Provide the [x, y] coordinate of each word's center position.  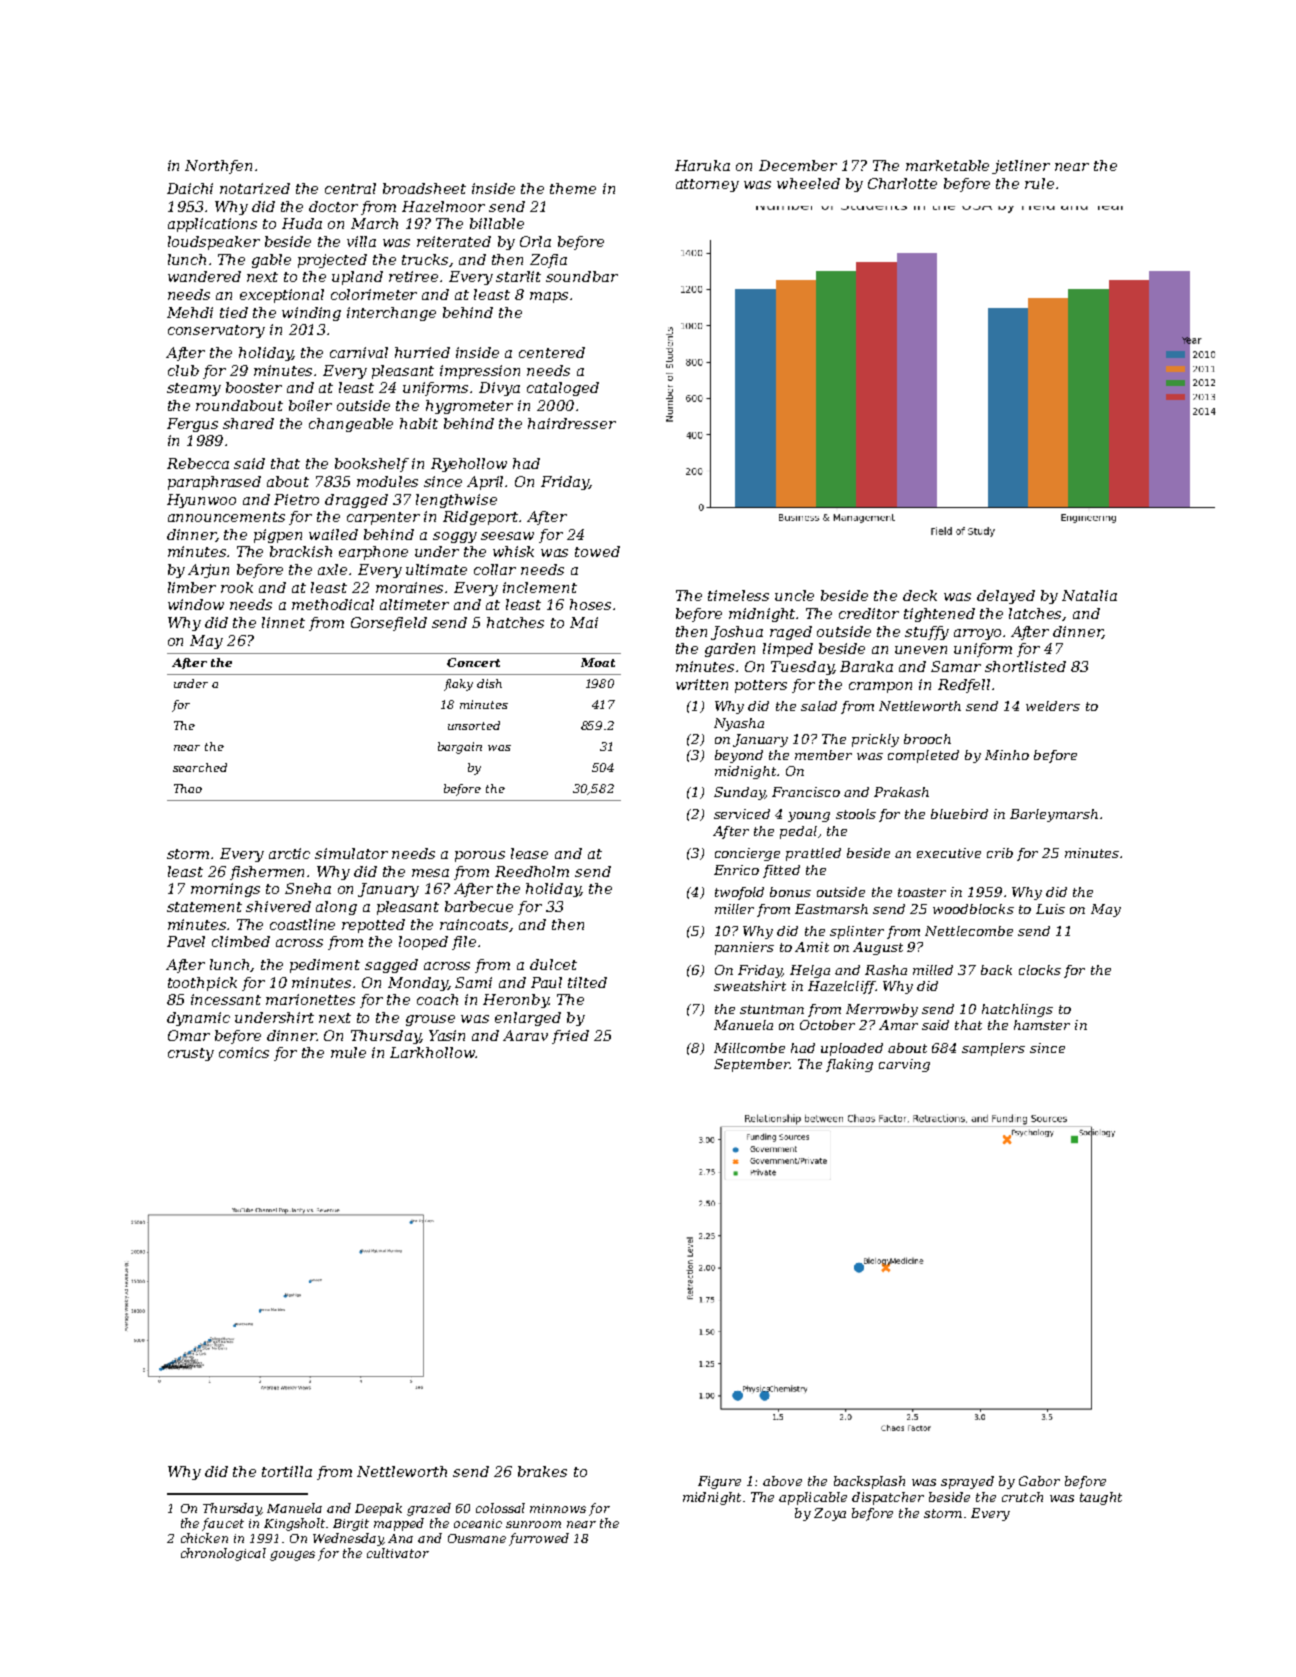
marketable [947, 165]
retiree [413, 276]
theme [573, 188]
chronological [223, 1554]
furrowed [539, 1539]
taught [1101, 1498]
